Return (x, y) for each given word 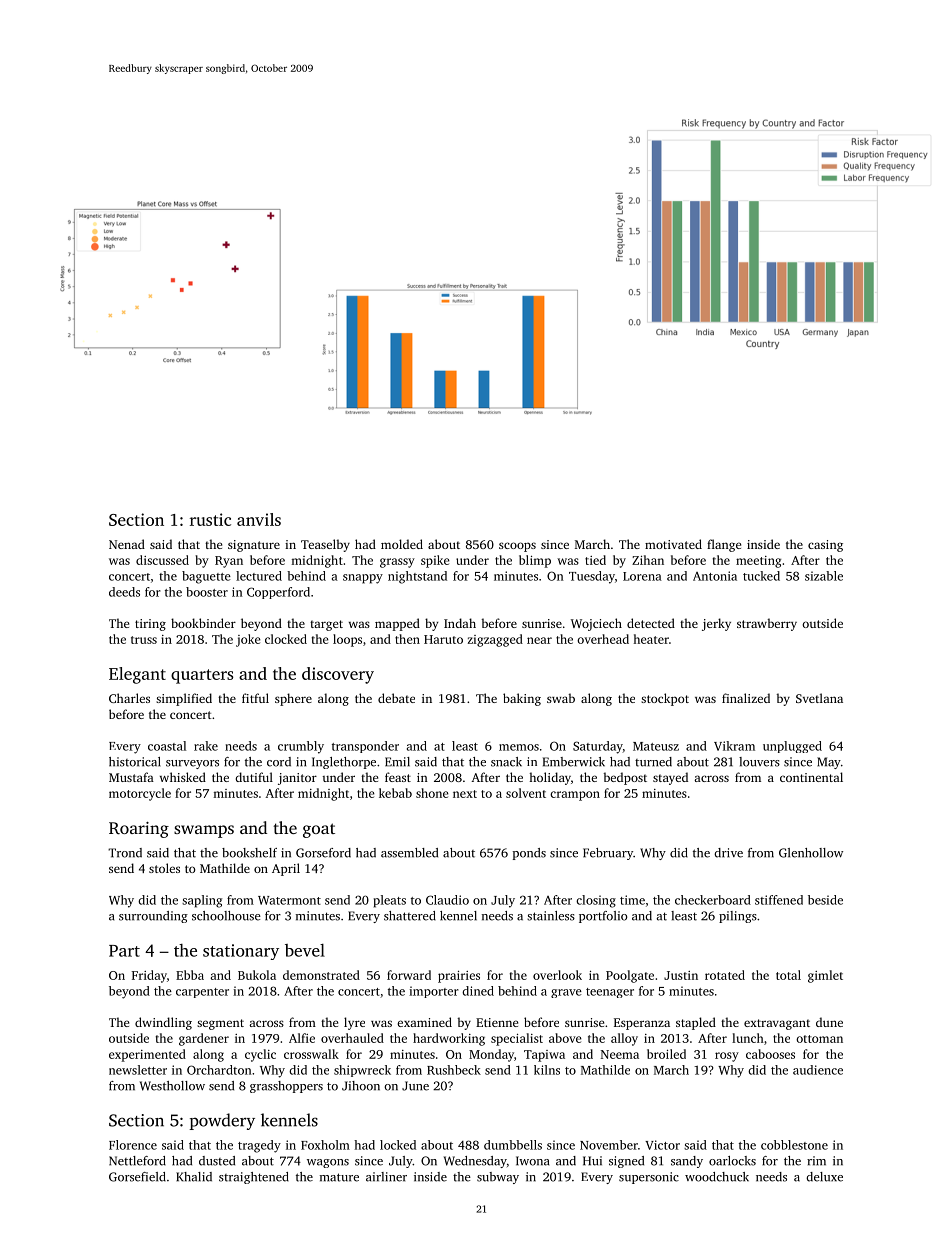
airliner (386, 1177)
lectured (259, 576)
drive (728, 853)
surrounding (153, 917)
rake (206, 746)
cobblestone (794, 1145)
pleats (390, 901)
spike (435, 561)
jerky (716, 624)
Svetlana (819, 698)
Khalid (194, 1177)
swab (561, 698)
